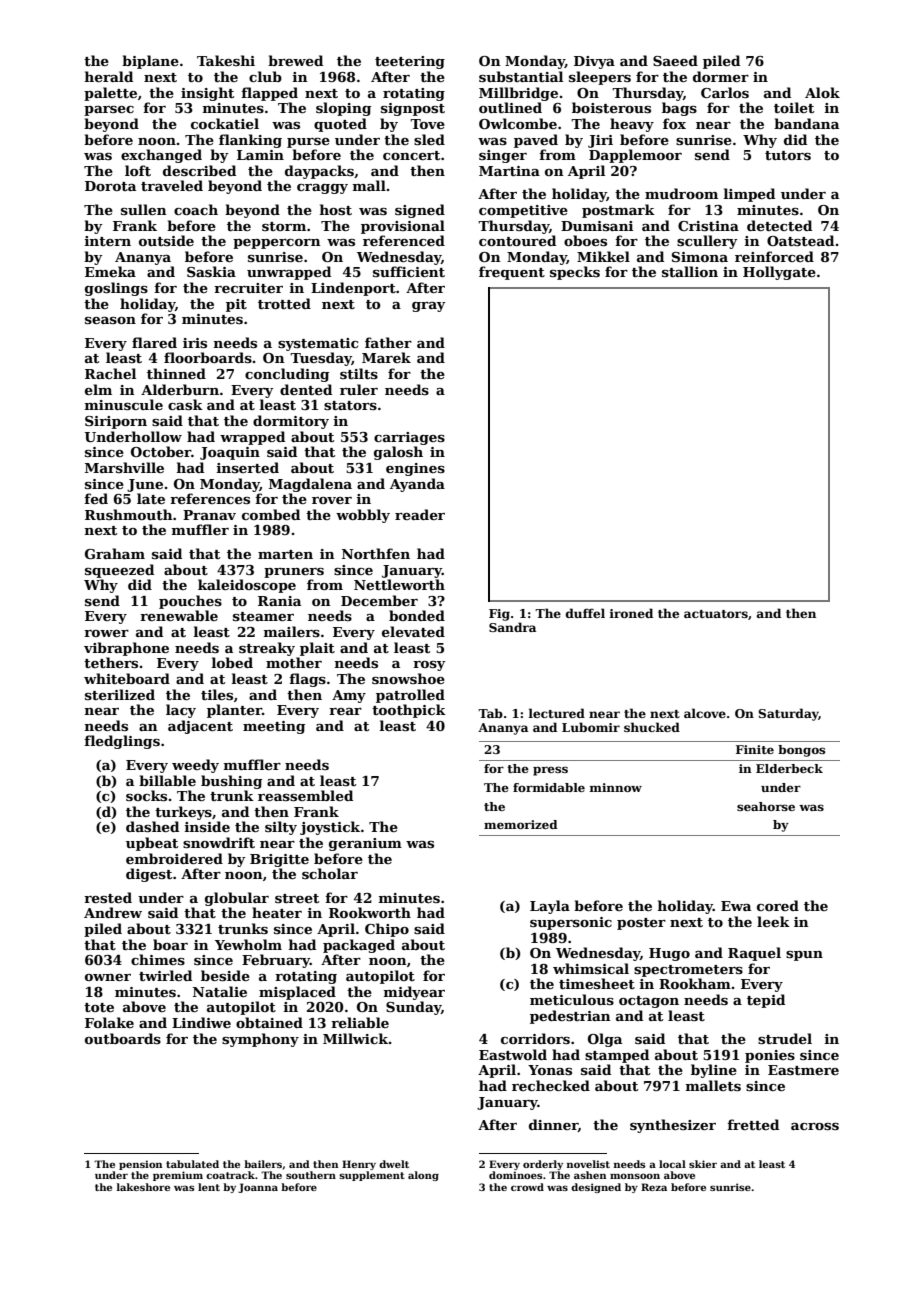 Image resolution: width=924 pixels, height=1308 pixels. What do you see at coordinates (119, 571) in the page?
I see `squeezed` at bounding box center [119, 571].
